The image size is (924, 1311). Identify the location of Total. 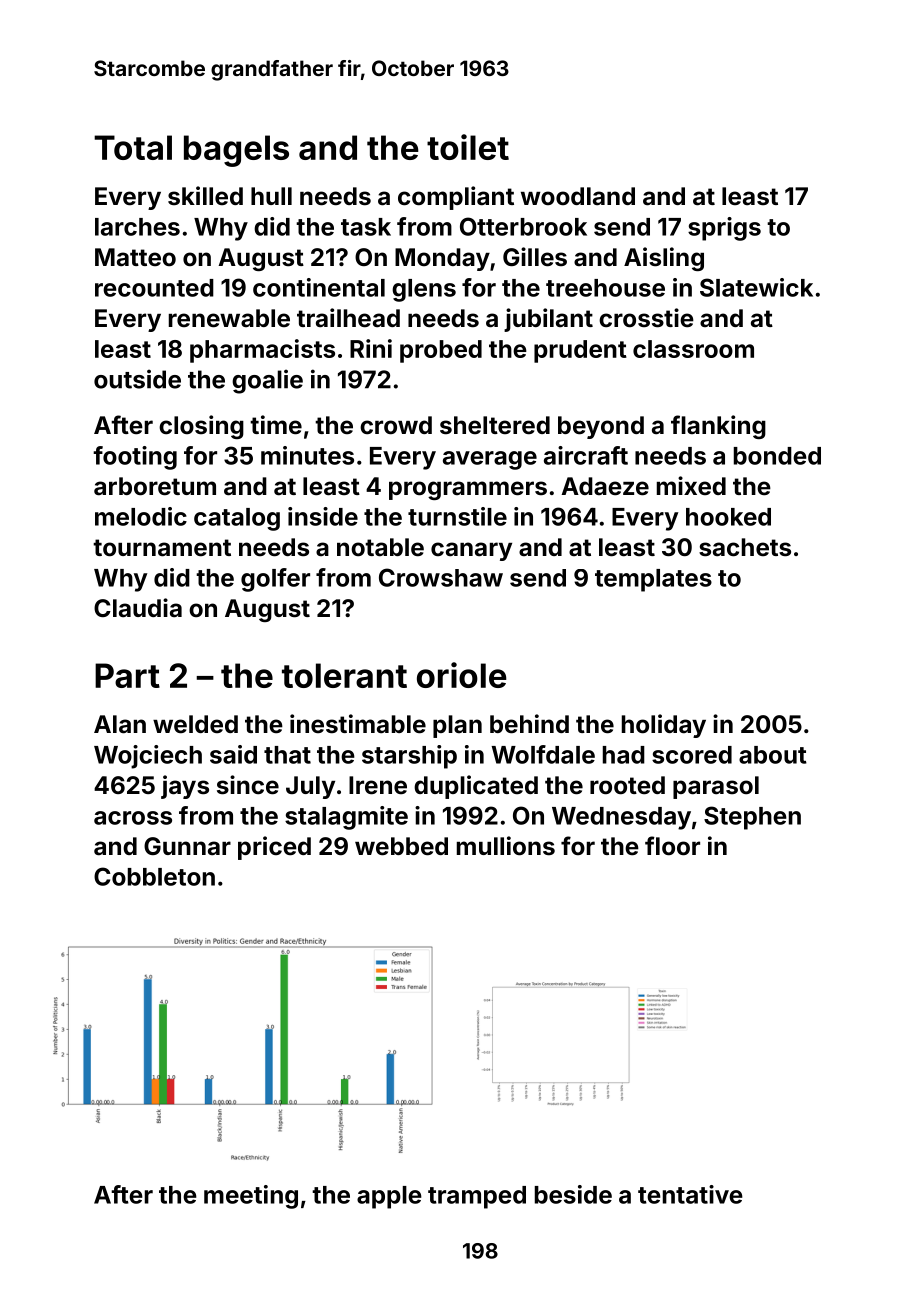
(133, 147).
